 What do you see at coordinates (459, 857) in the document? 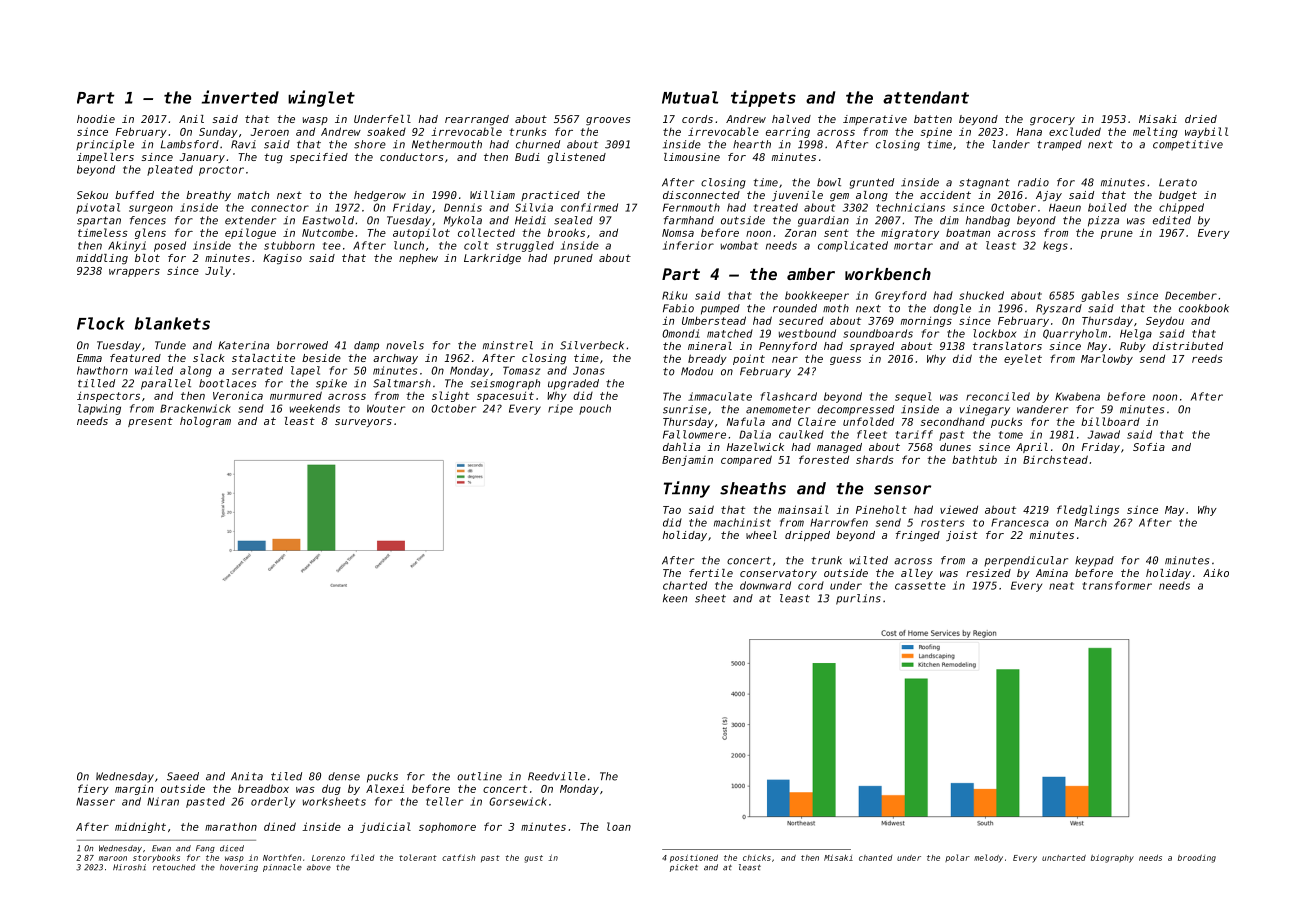
I see `catfish` at bounding box center [459, 857].
